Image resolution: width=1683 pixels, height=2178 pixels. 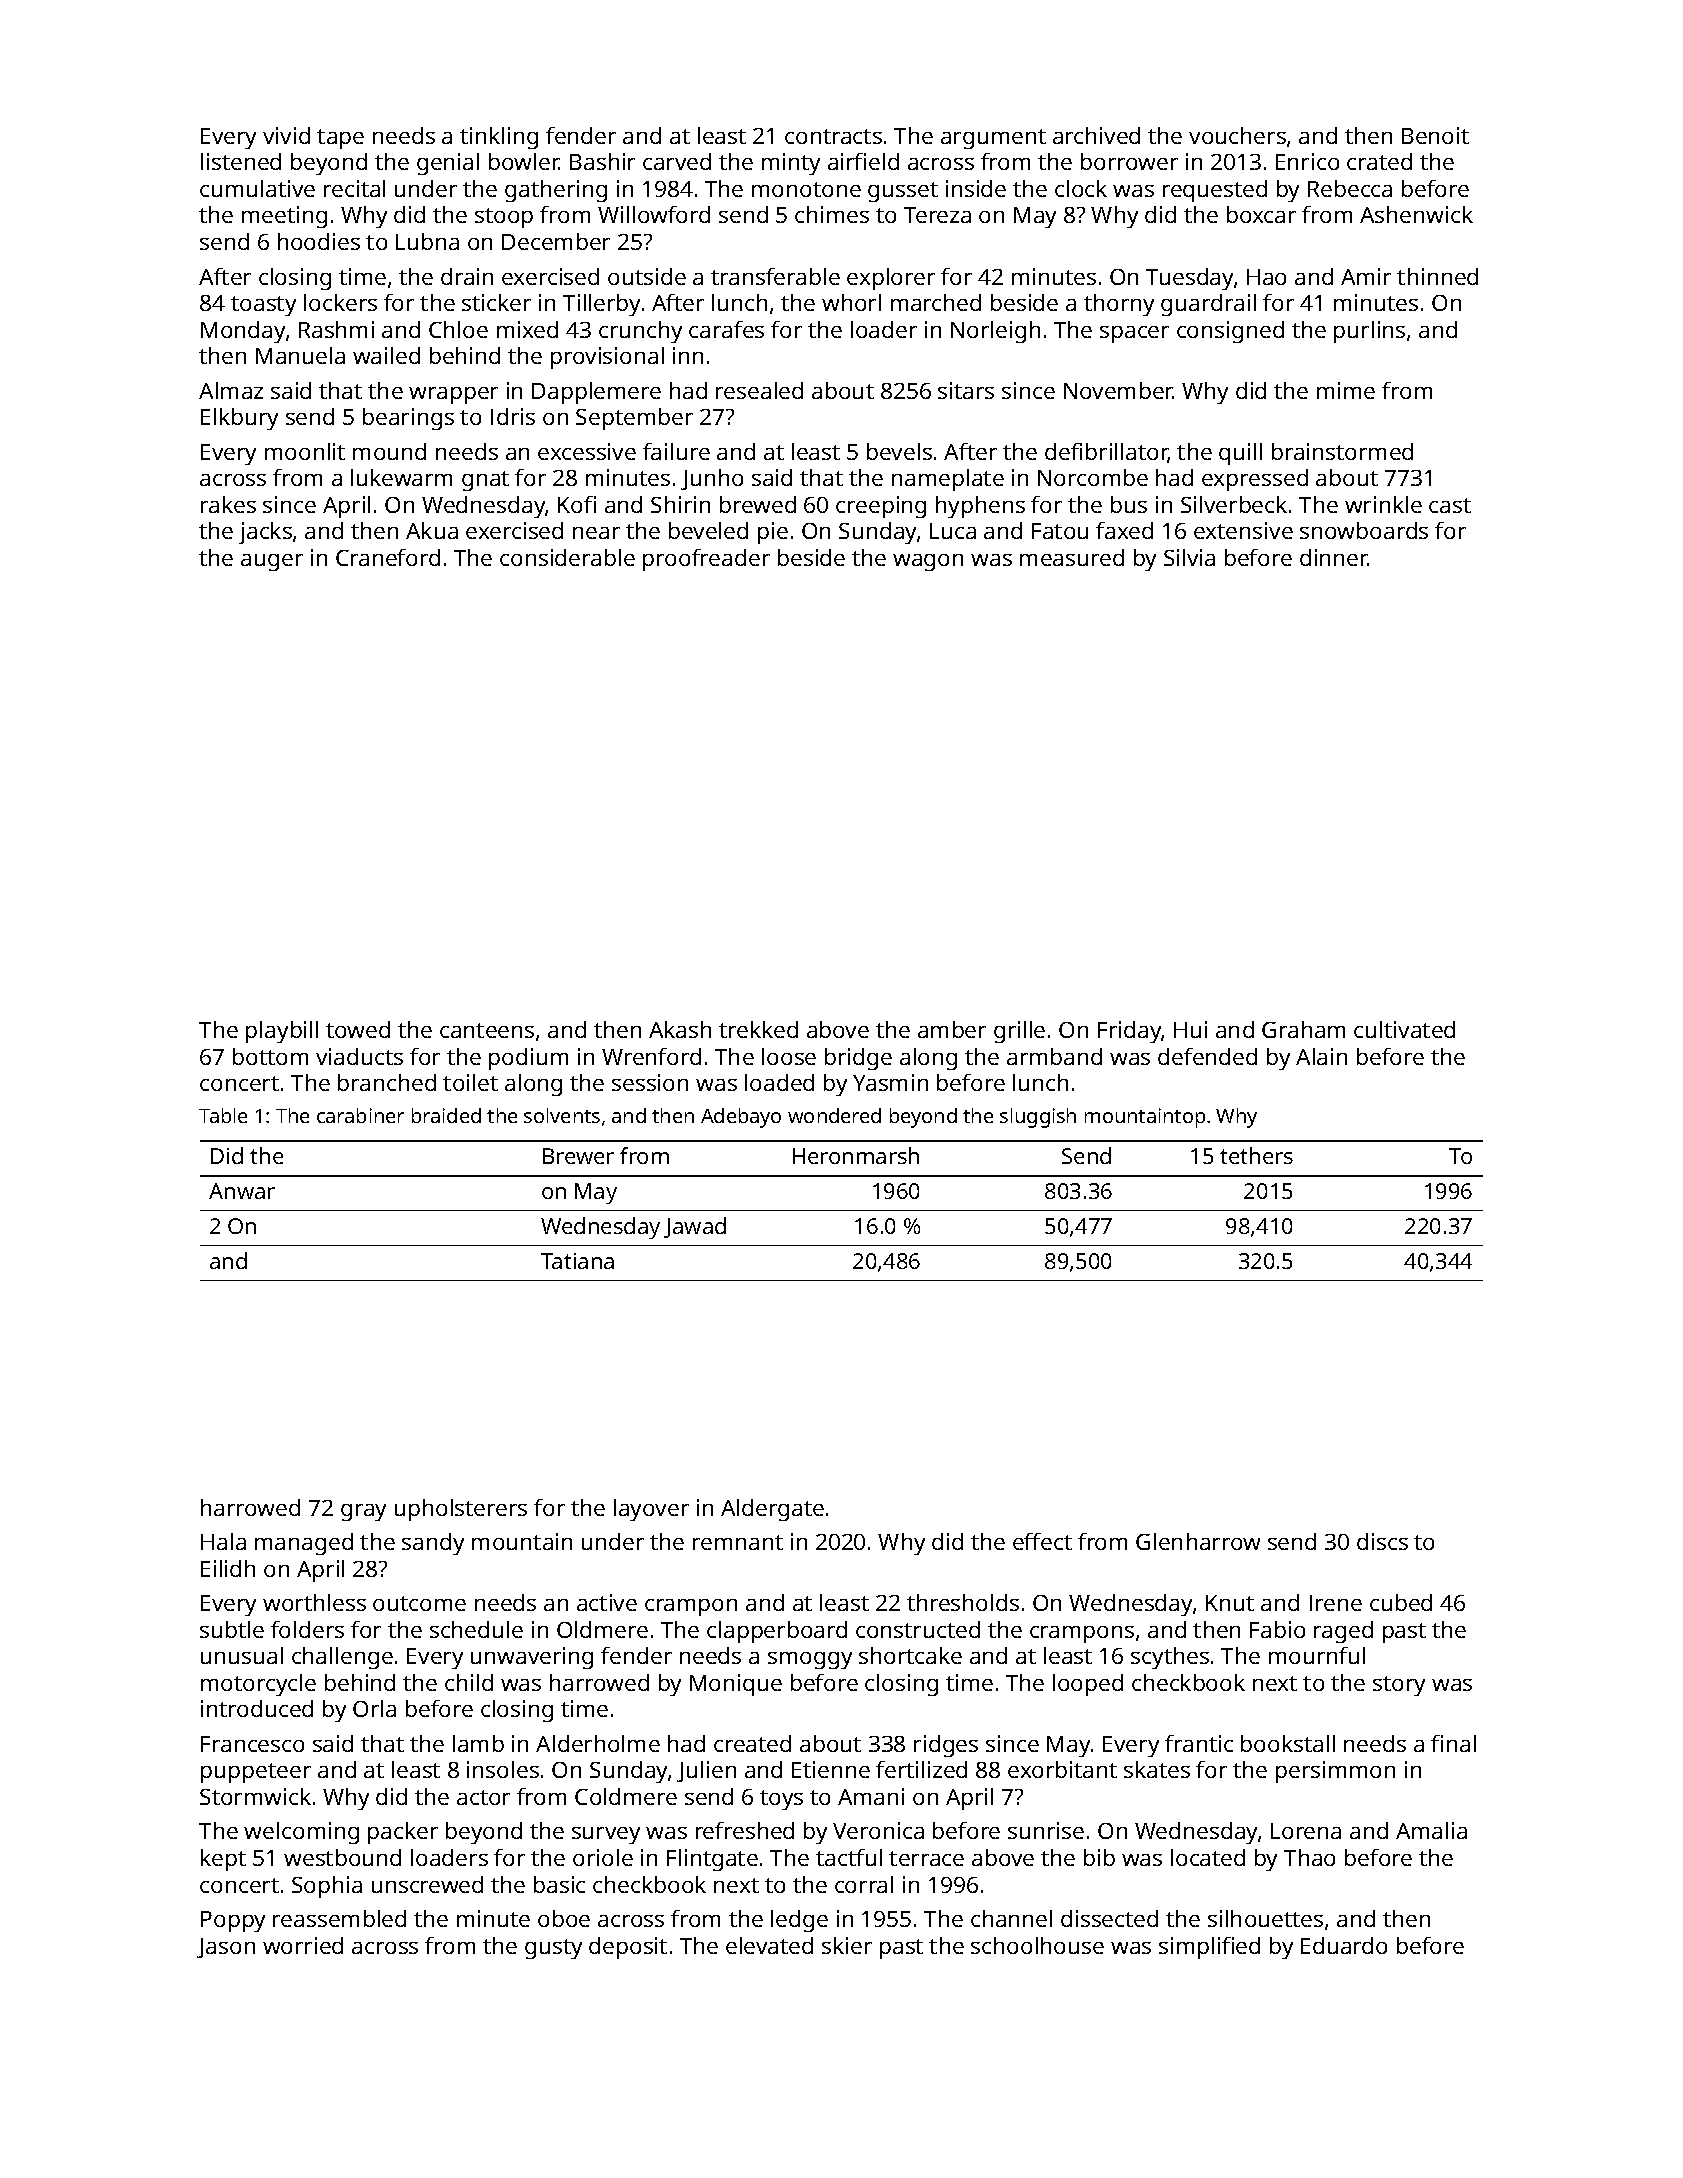 What do you see at coordinates (1303, 1029) in the screenshot?
I see `Graham` at bounding box center [1303, 1029].
